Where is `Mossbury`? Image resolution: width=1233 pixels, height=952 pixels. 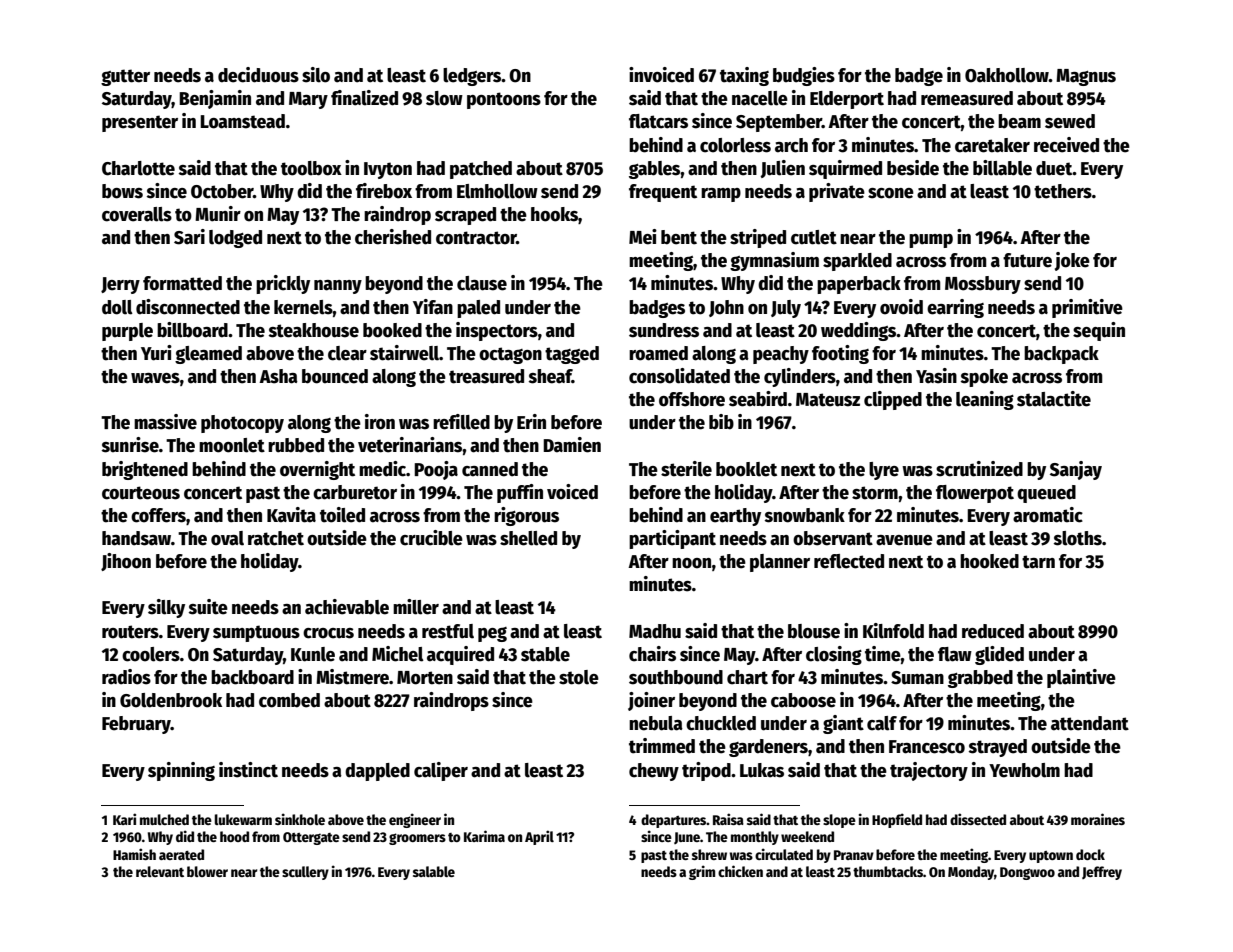
Mossbury is located at coordinates (983, 285).
